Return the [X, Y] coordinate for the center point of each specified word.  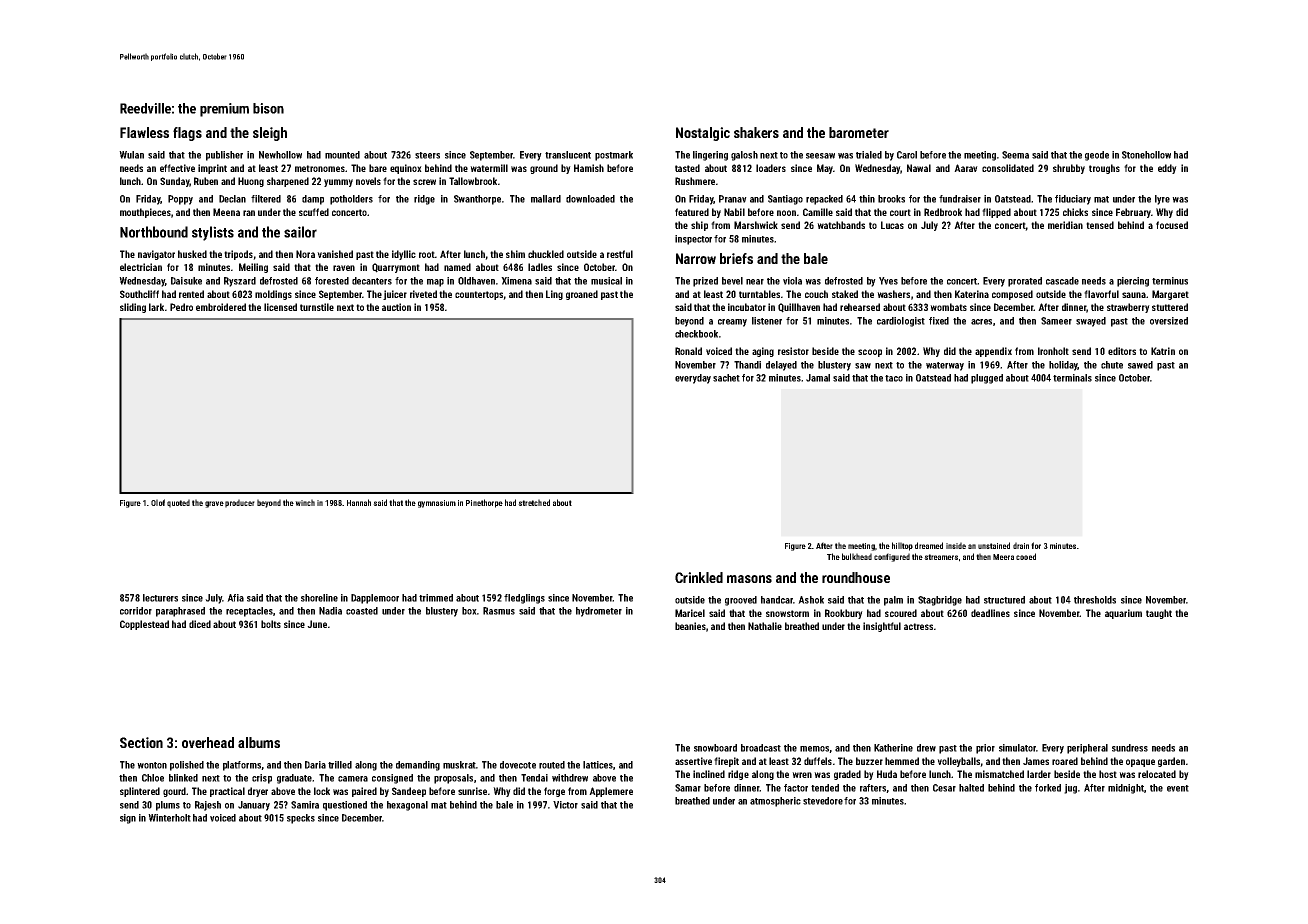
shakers [756, 132]
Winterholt [169, 818]
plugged [987, 379]
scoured [901, 613]
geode [1097, 156]
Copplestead [144, 625]
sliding [133, 308]
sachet [726, 378]
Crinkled [699, 577]
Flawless [144, 132]
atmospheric [775, 802]
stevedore [823, 801]
